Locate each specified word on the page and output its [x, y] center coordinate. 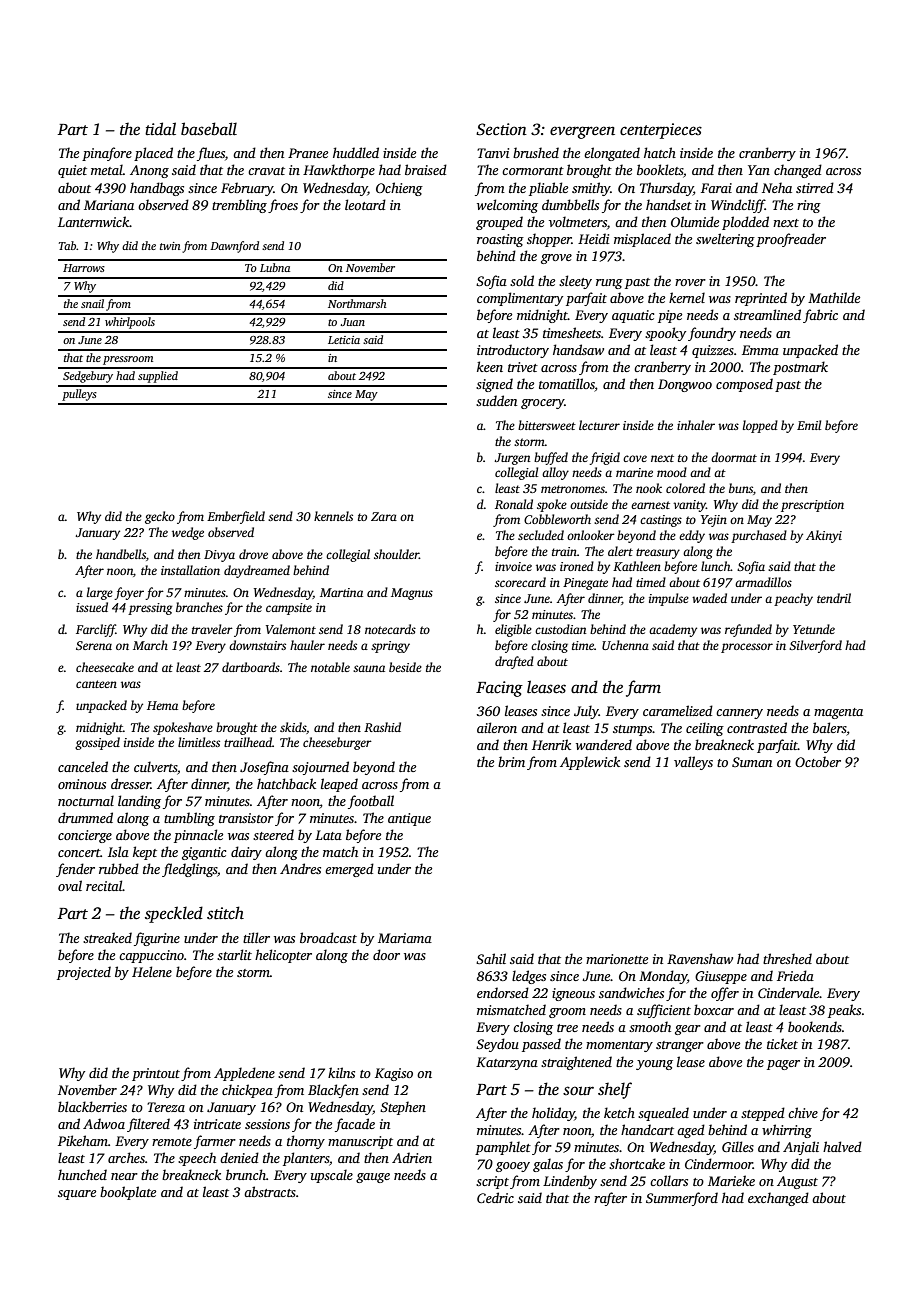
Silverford [815, 646]
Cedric [495, 1197]
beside [405, 667]
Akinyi [824, 536]
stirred [815, 187]
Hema [162, 705]
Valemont [291, 629]
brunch [246, 1174]
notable [330, 667]
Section [501, 129]
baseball [209, 129]
